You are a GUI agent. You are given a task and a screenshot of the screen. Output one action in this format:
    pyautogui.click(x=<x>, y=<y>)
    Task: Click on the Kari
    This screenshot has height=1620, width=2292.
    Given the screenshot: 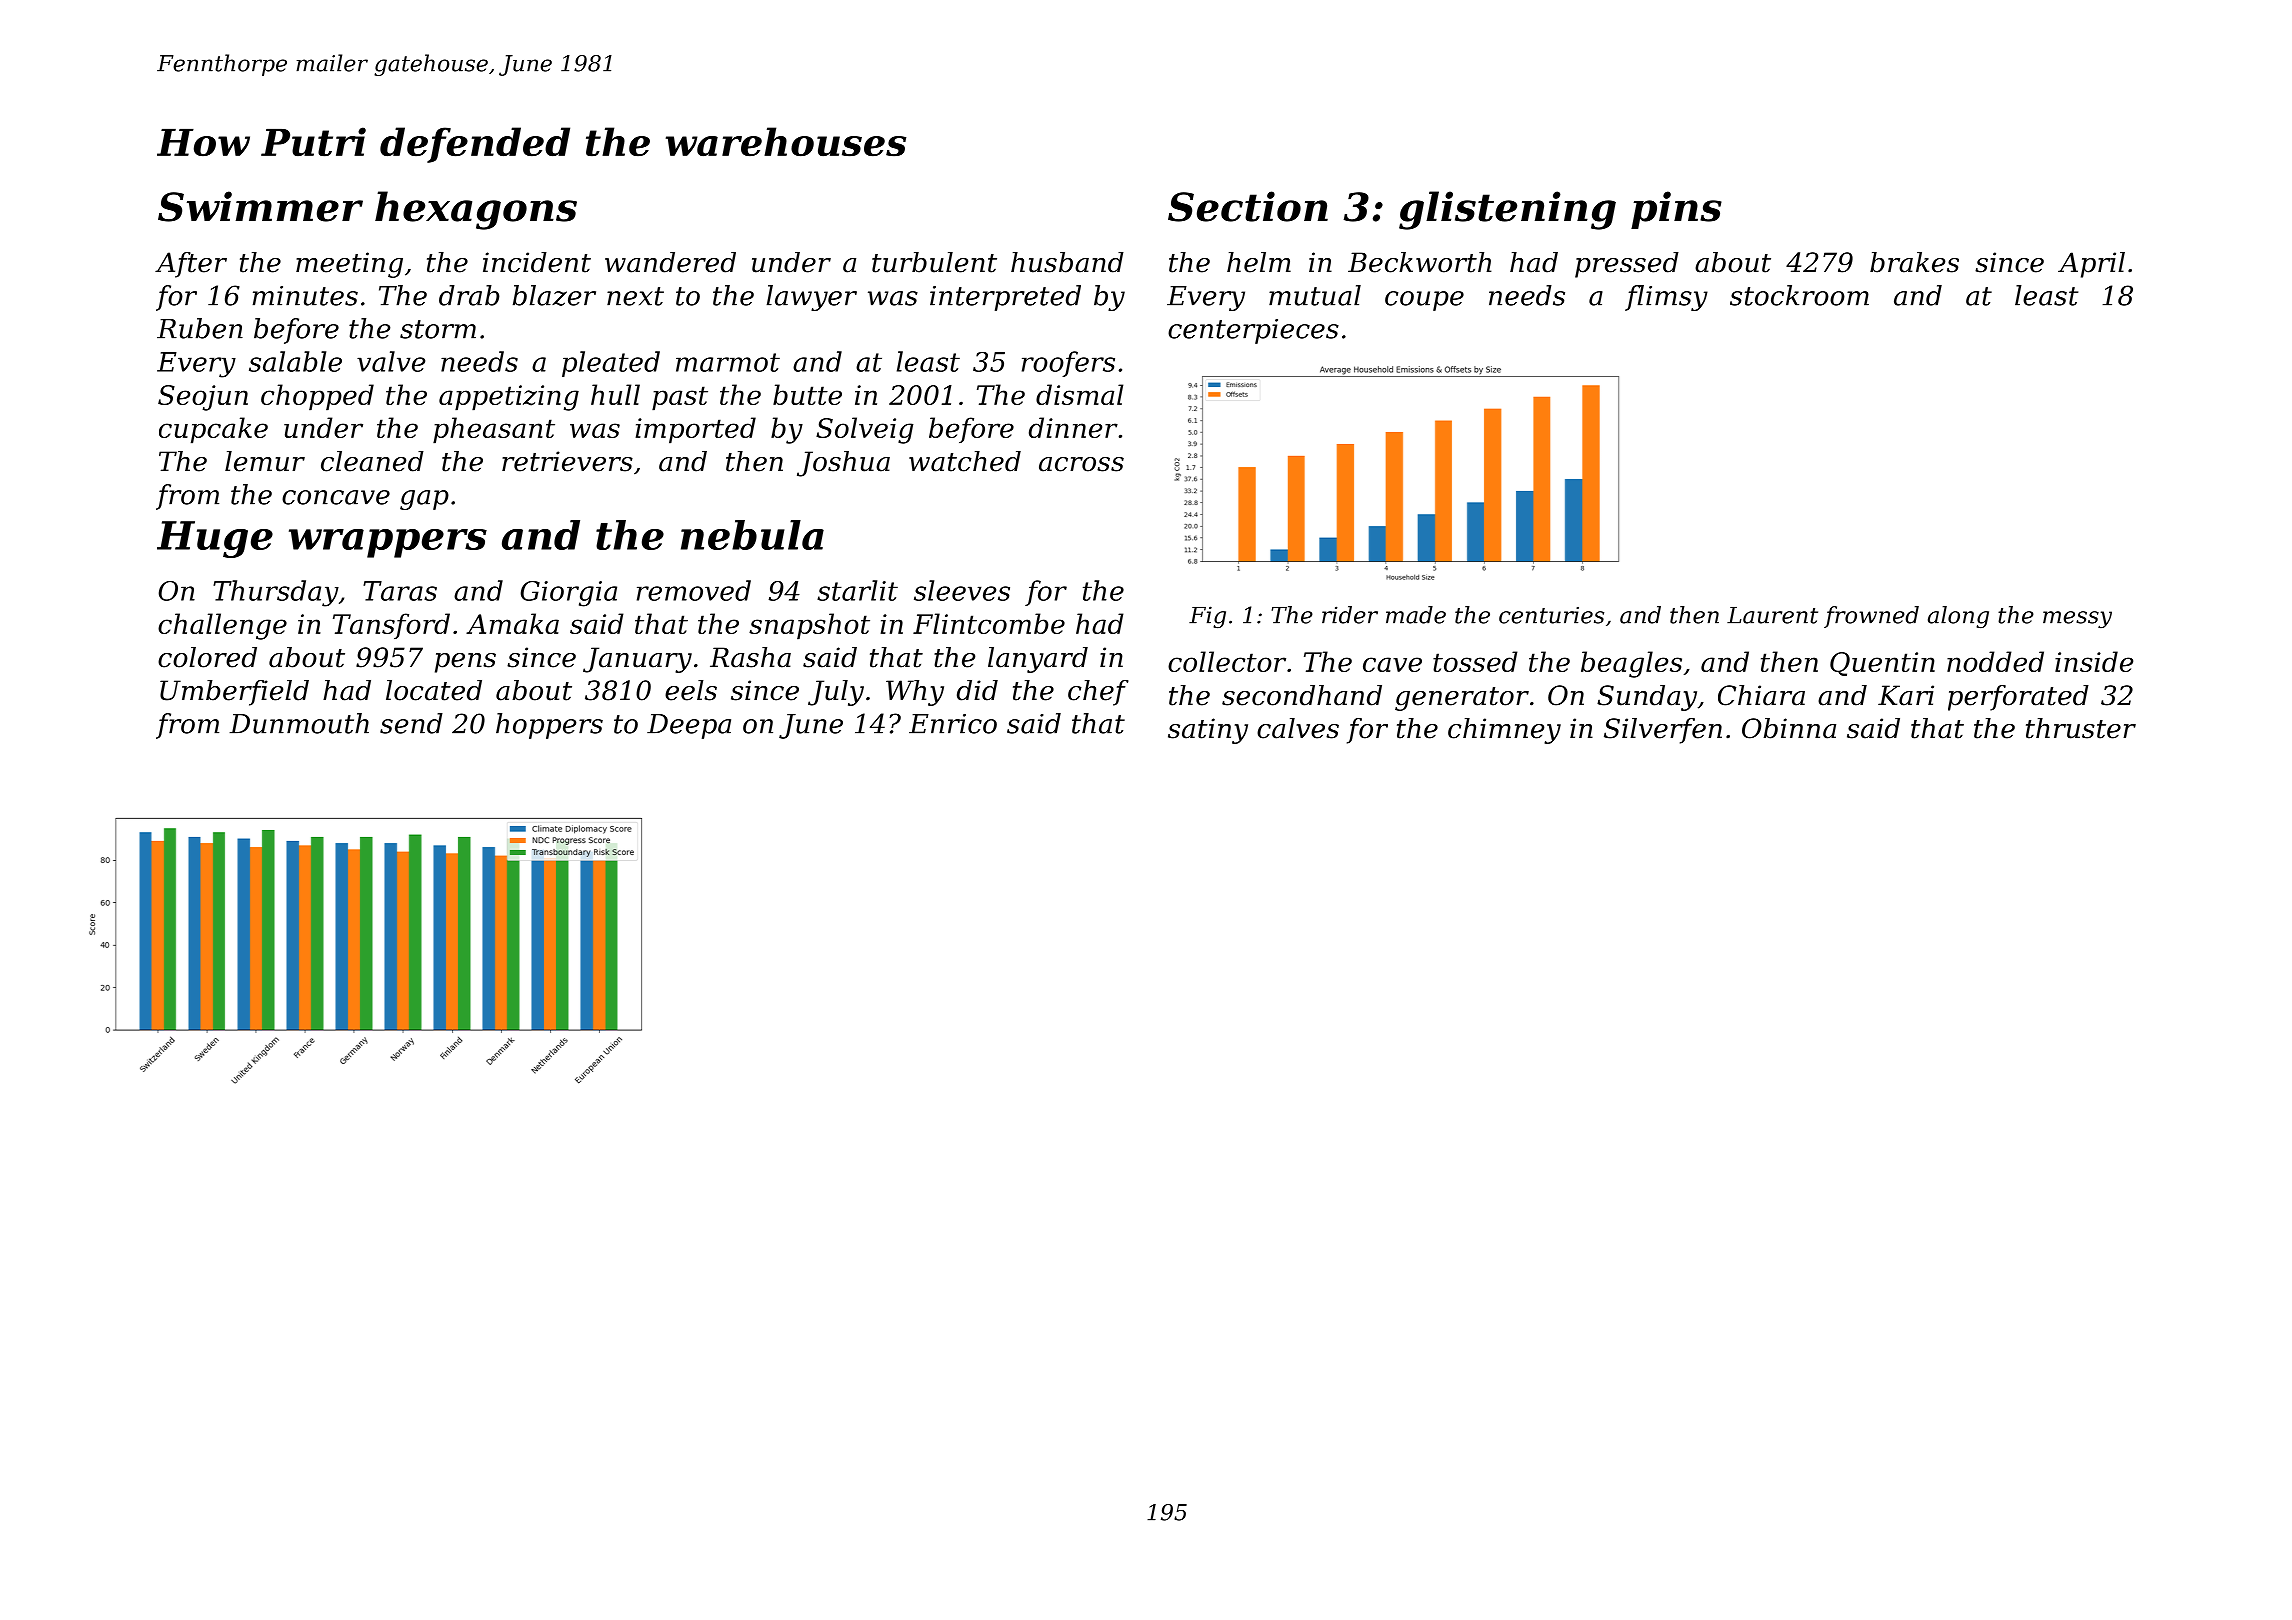 What is the action you would take?
    pyautogui.click(x=1906, y=695)
